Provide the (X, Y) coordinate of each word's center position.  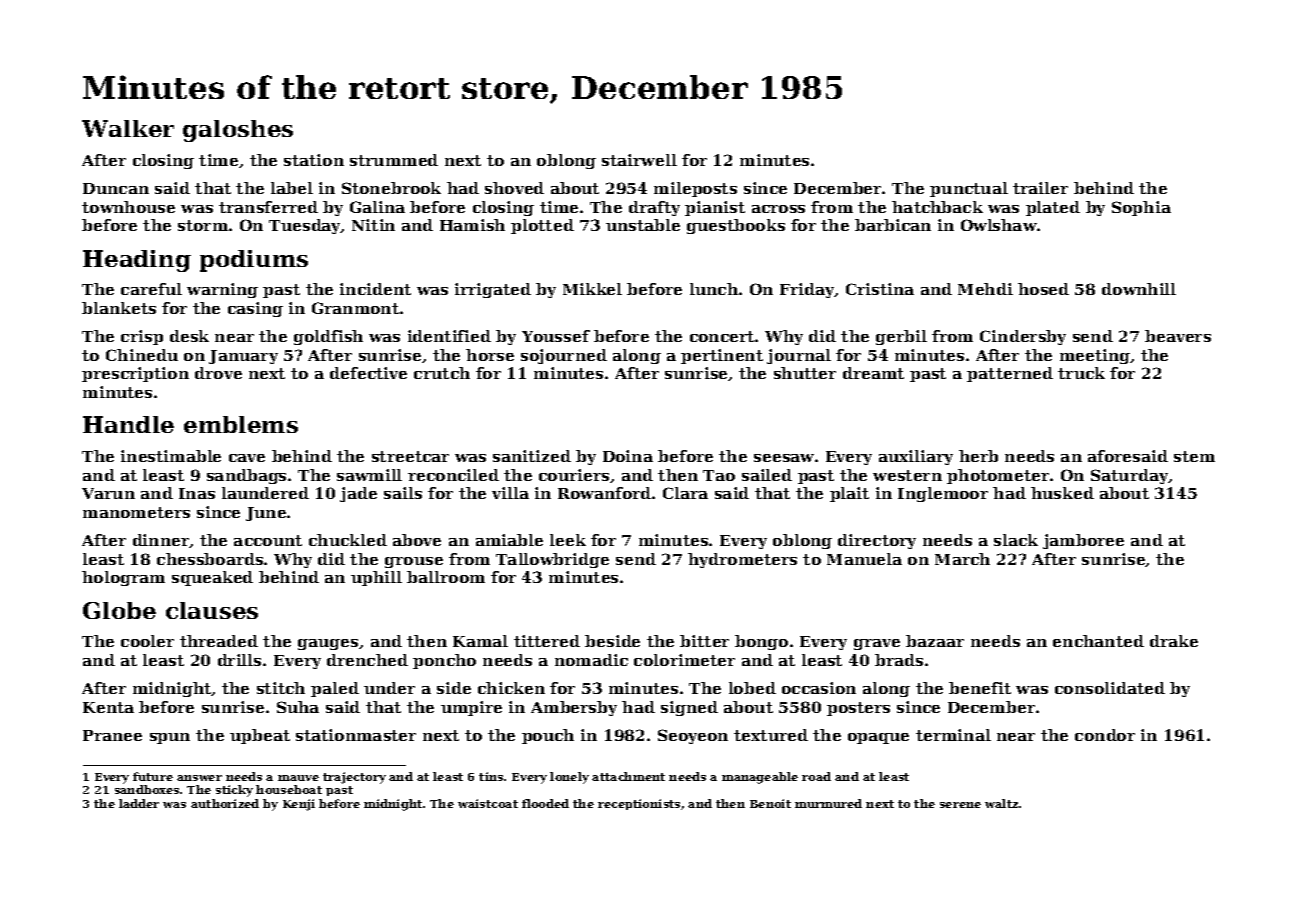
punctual (969, 189)
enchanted (1098, 641)
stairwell (639, 160)
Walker (128, 128)
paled (335, 689)
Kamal (480, 641)
